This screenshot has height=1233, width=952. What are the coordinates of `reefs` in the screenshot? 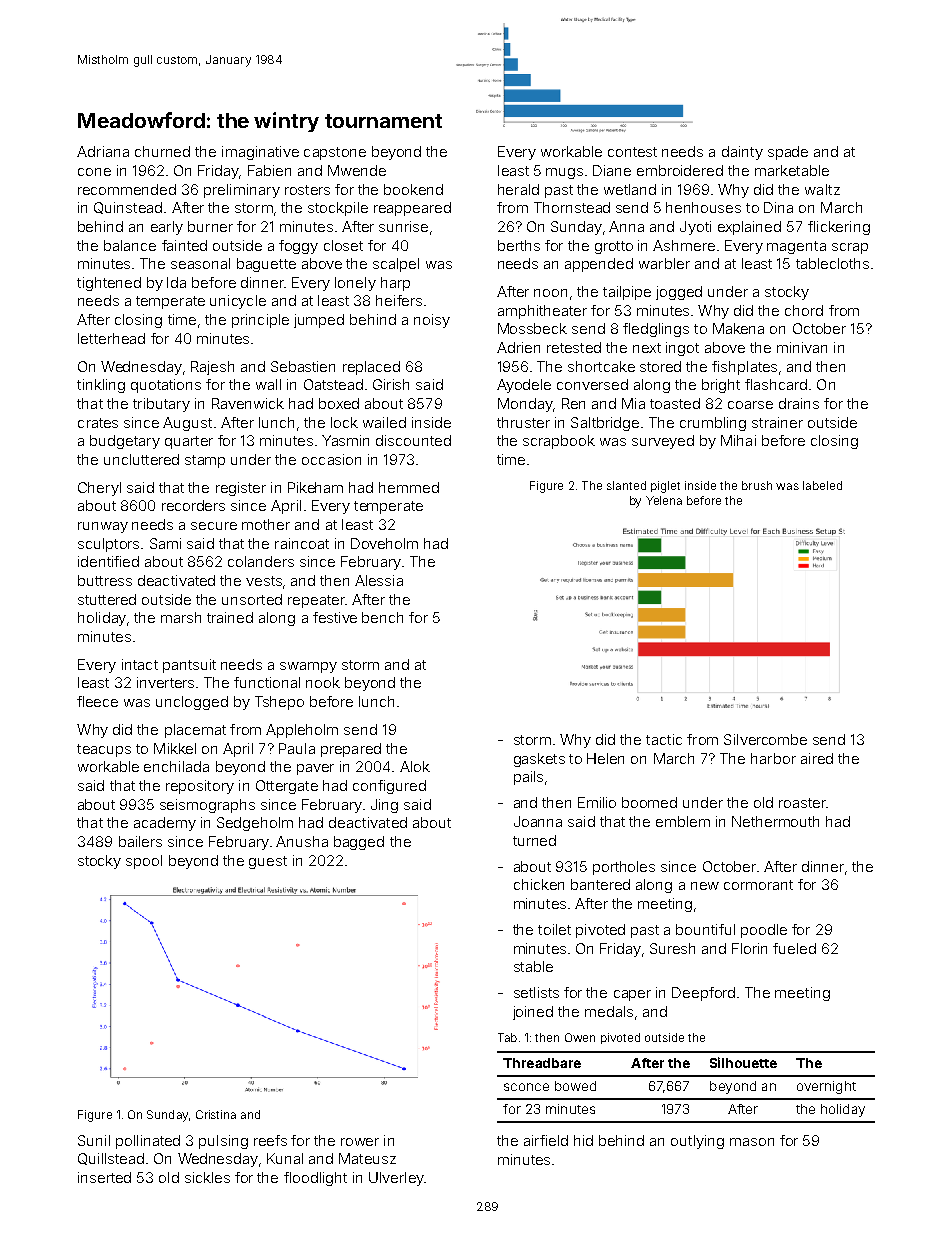 It's located at (270, 1140).
